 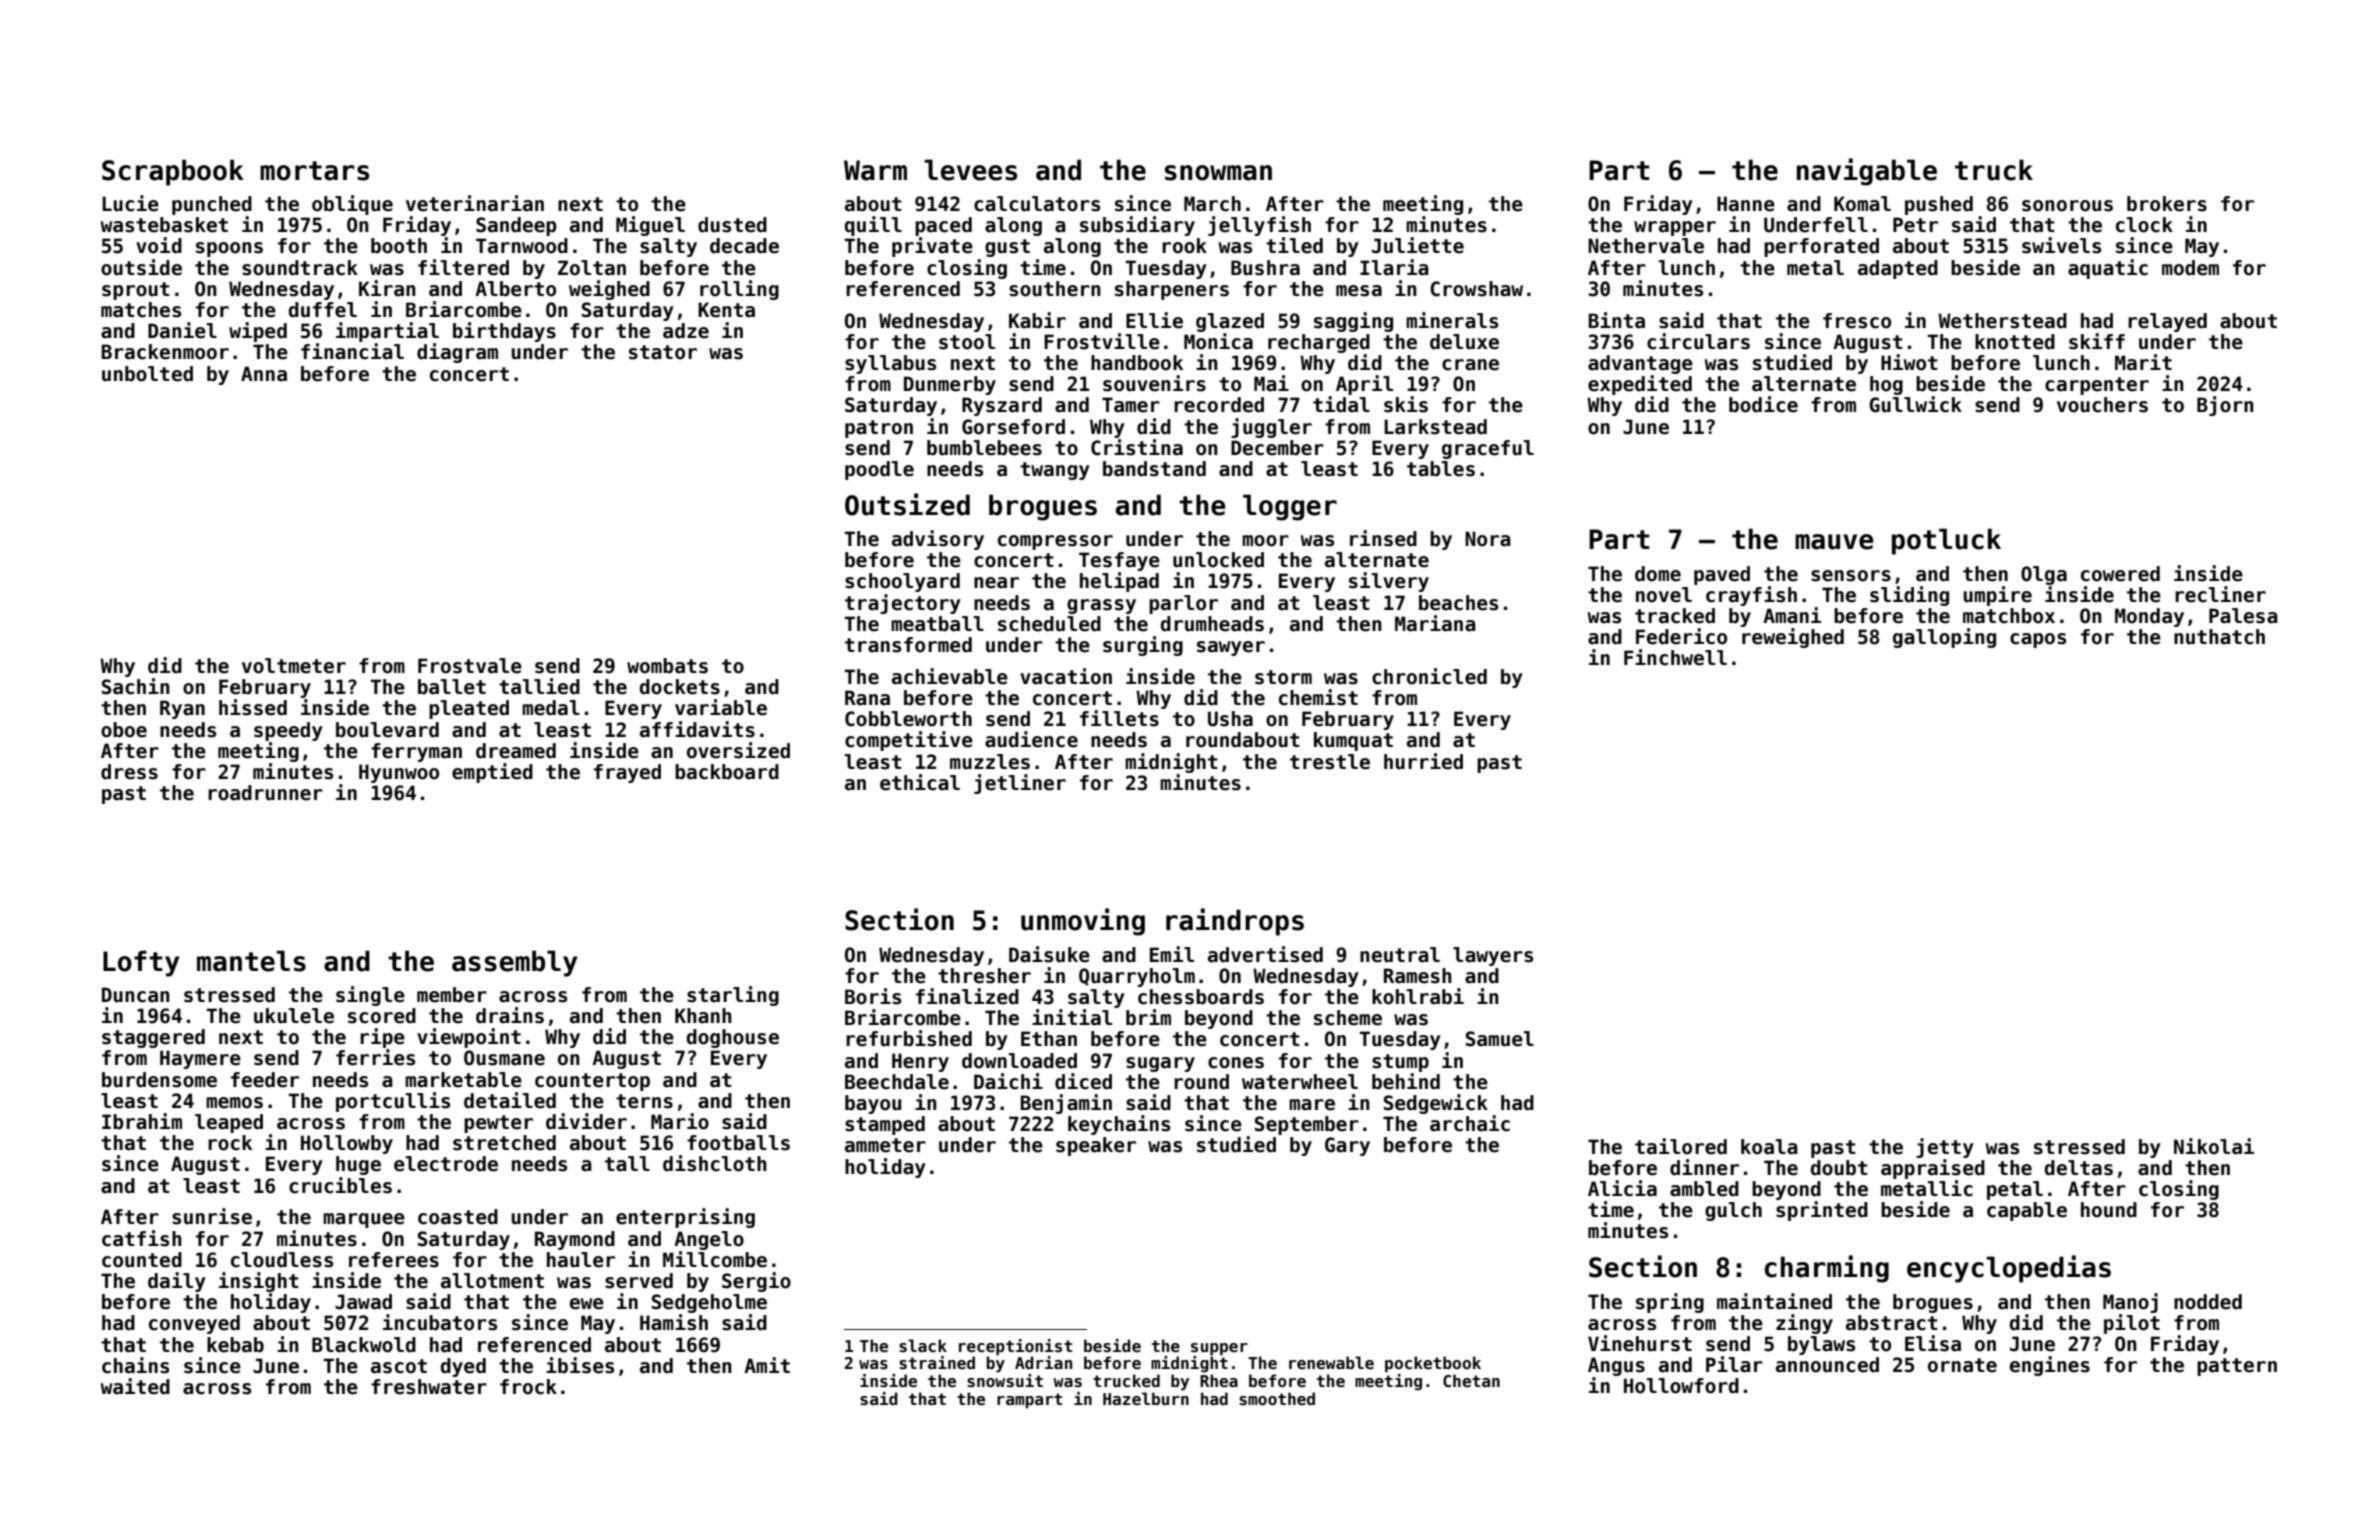 What do you see at coordinates (581, 1260) in the image?
I see `hauler` at bounding box center [581, 1260].
